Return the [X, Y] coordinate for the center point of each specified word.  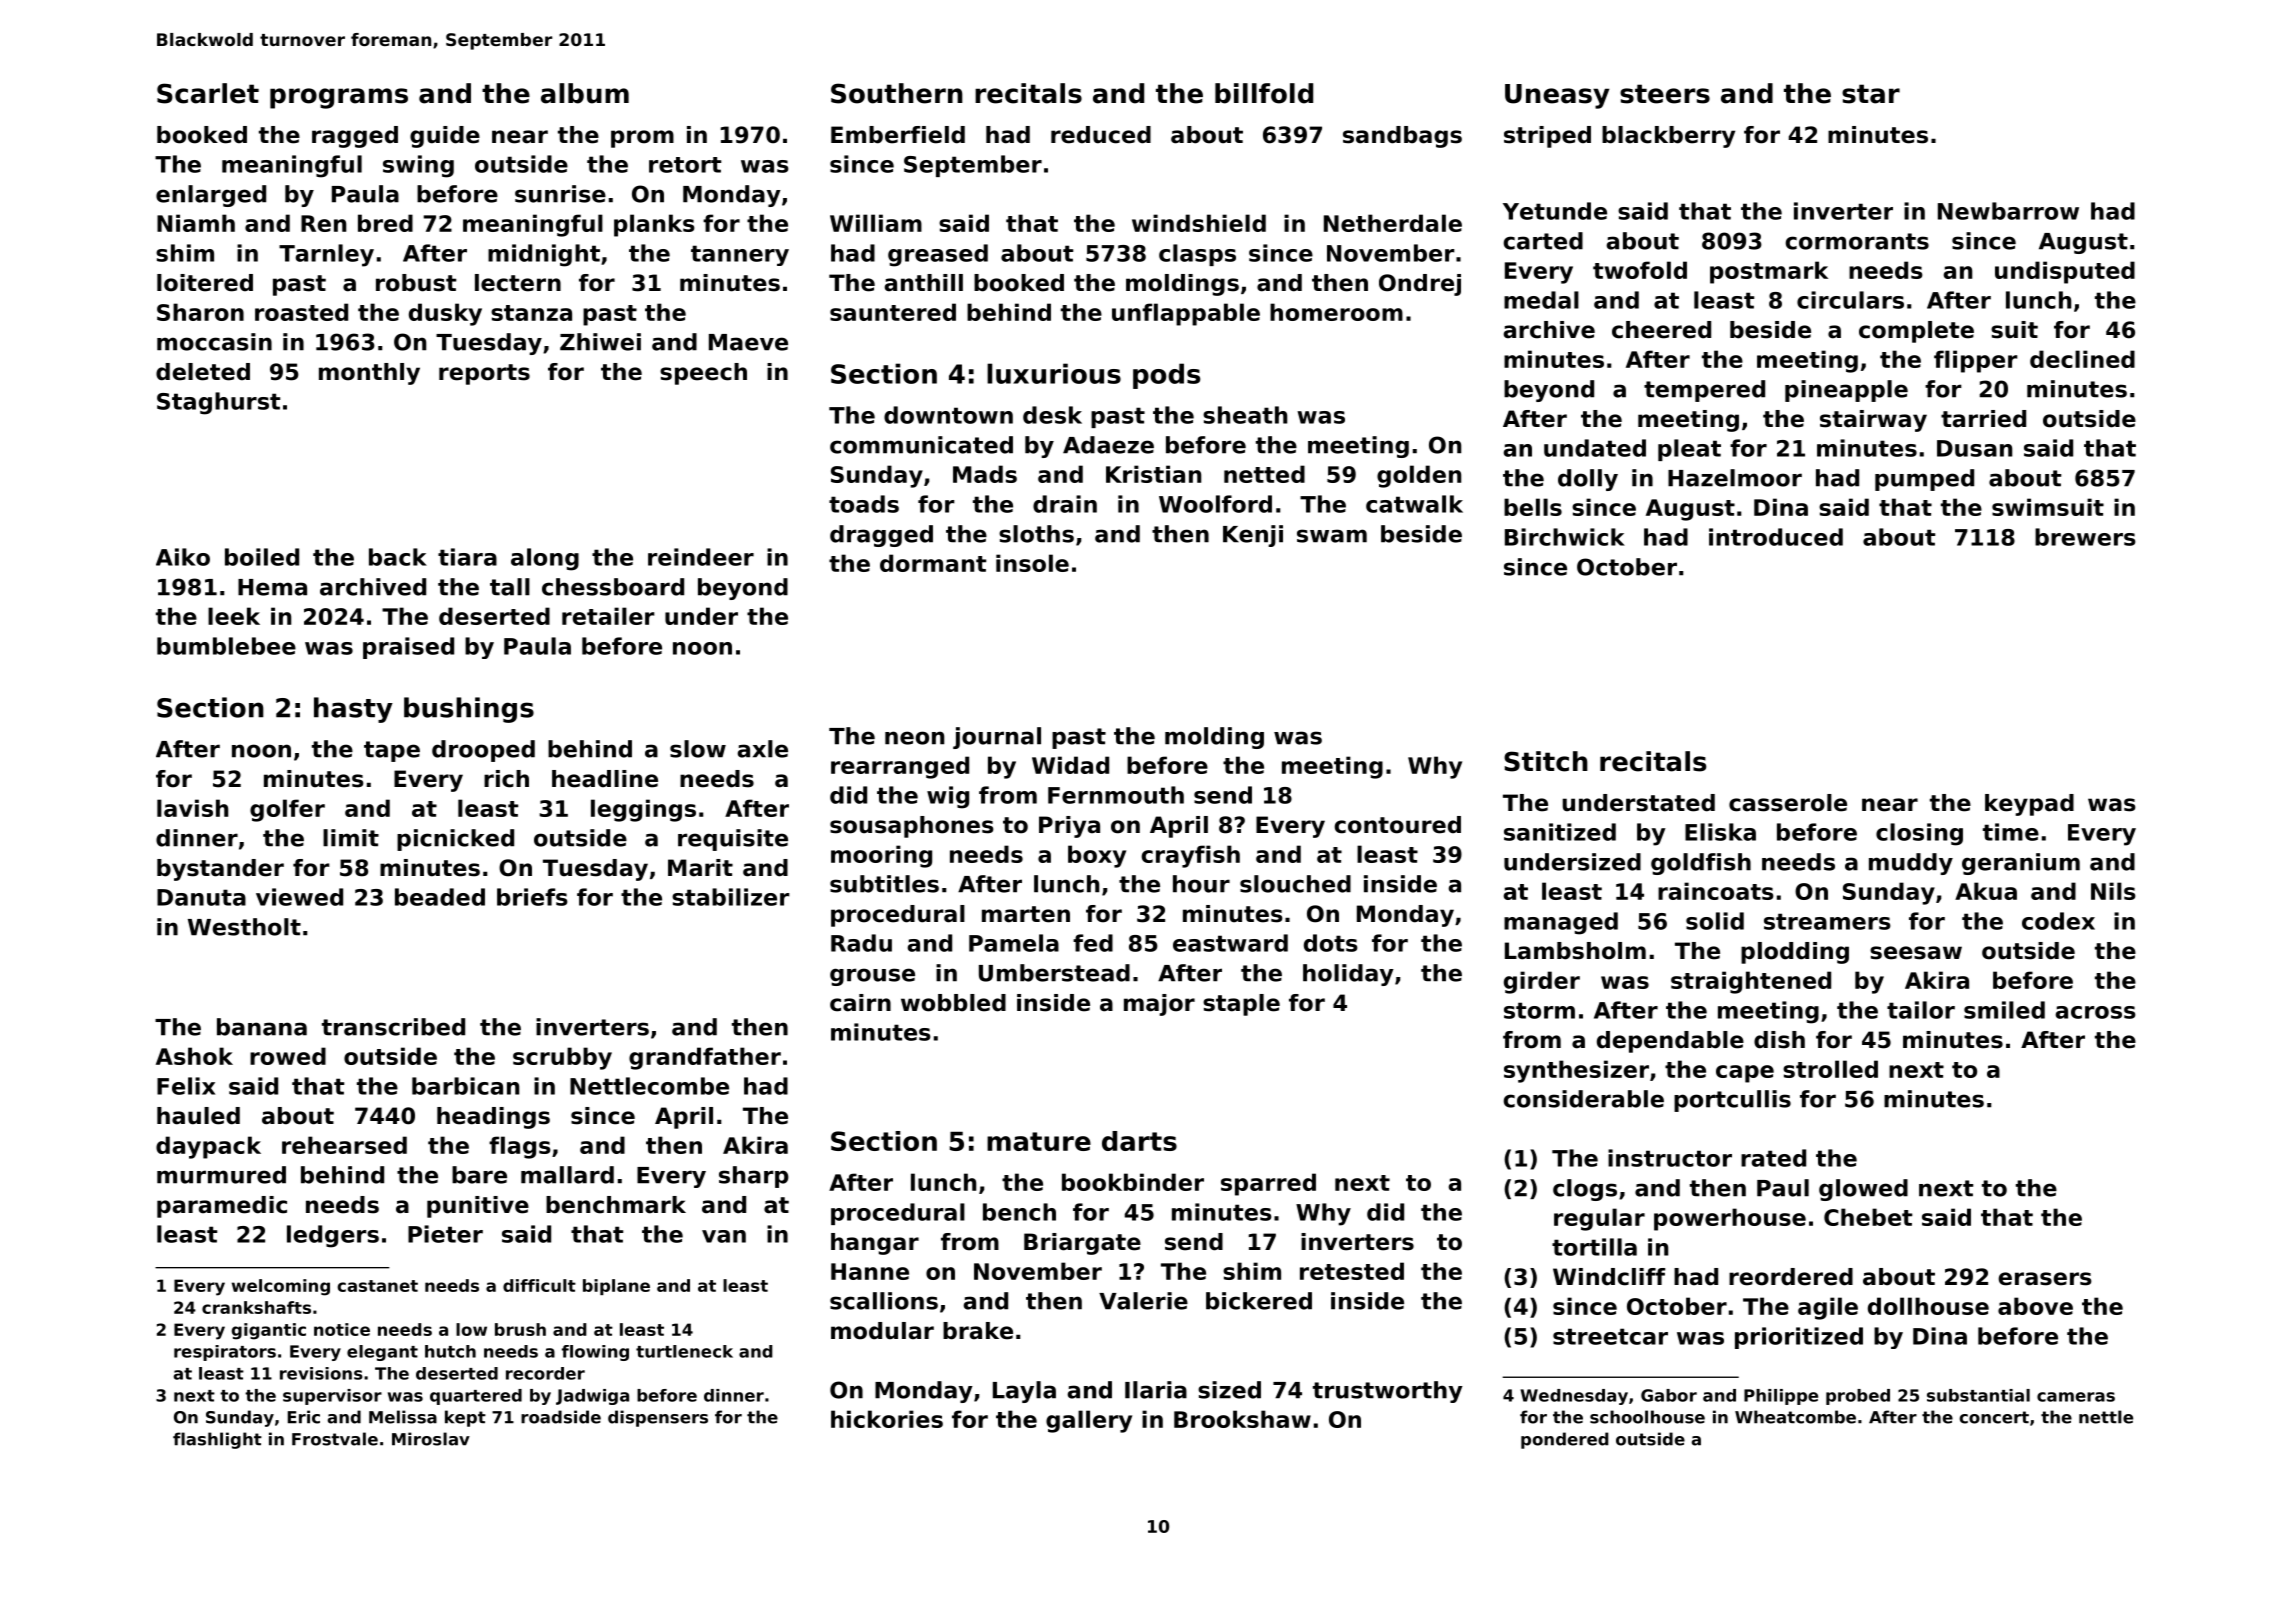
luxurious [1054, 373]
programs [339, 98]
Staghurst [218, 403]
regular [1599, 1219]
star [1871, 94]
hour [1201, 884]
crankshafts [256, 1307]
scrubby [562, 1058]
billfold [1264, 93]
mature [1039, 1141]
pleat [1689, 450]
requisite [733, 840]
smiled [2004, 1010]
